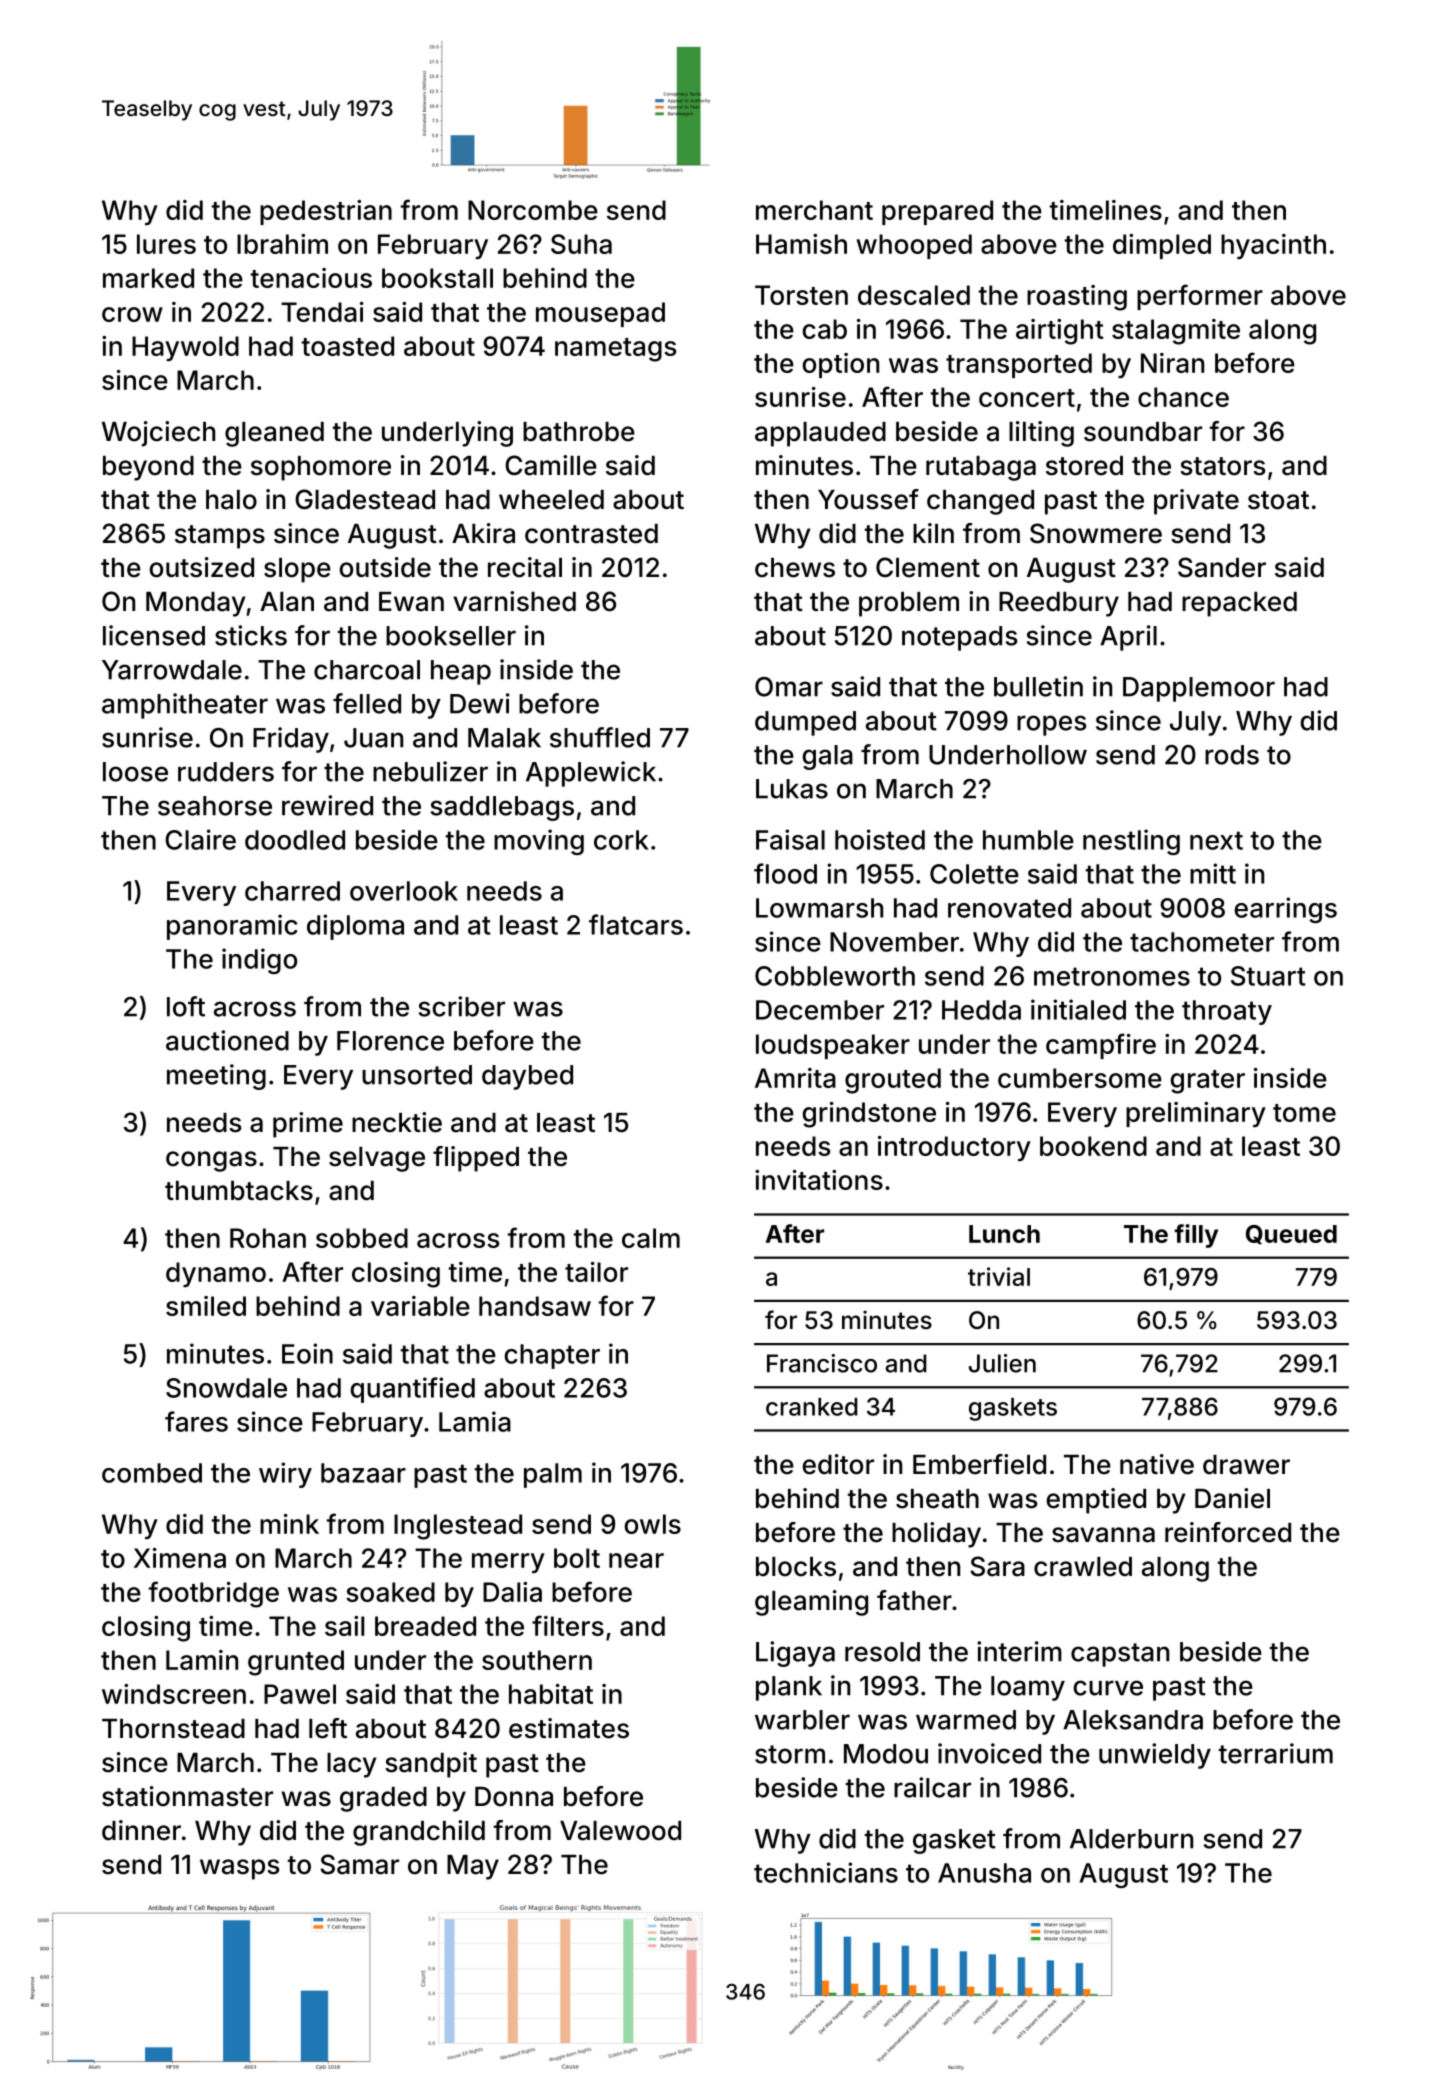 This screenshot has height=2100, width=1450. What do you see at coordinates (1077, 298) in the screenshot?
I see `roasting` at bounding box center [1077, 298].
